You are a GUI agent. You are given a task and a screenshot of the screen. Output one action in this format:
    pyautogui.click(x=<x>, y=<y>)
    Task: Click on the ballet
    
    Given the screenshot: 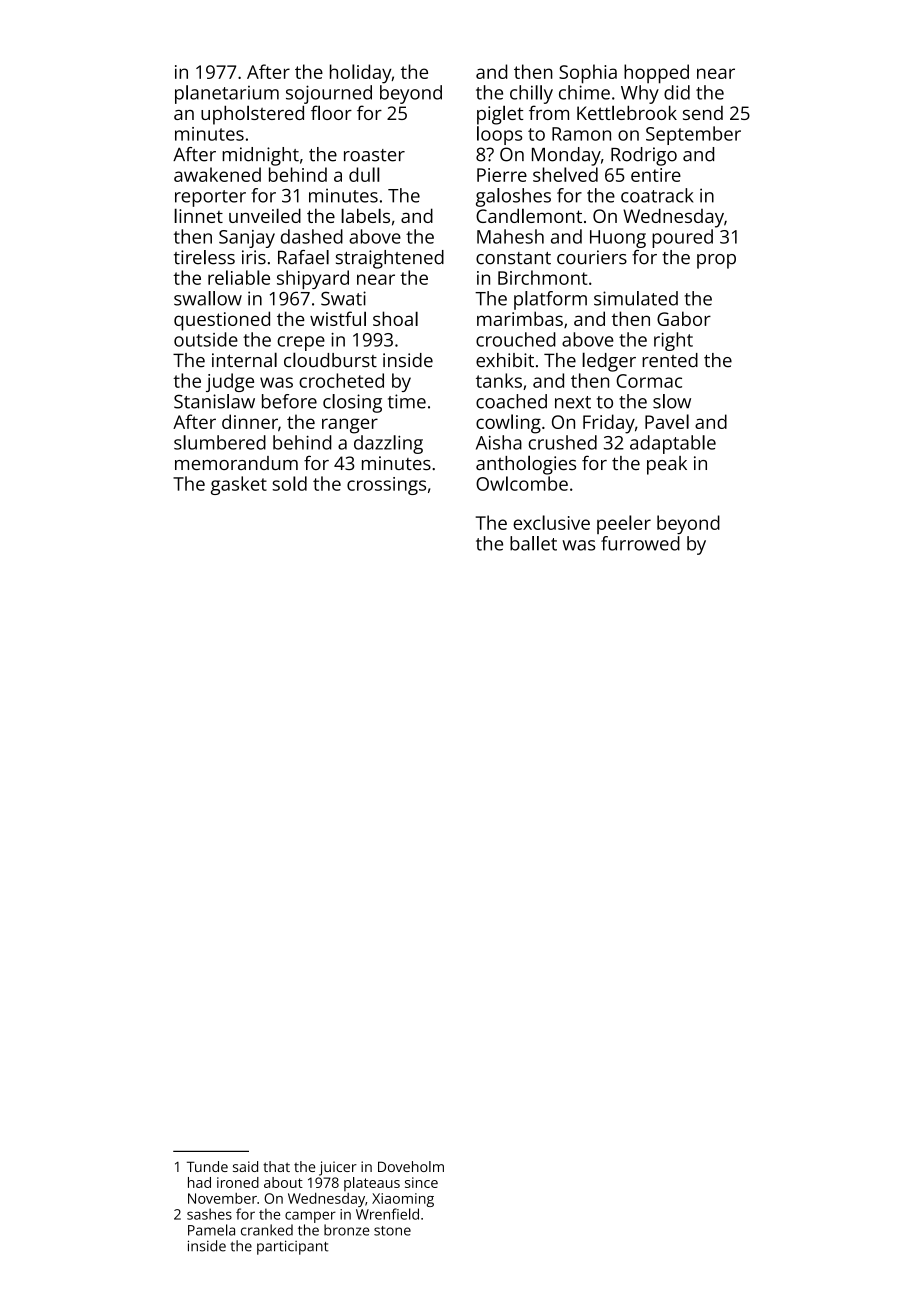 What is the action you would take?
    pyautogui.click(x=533, y=543)
